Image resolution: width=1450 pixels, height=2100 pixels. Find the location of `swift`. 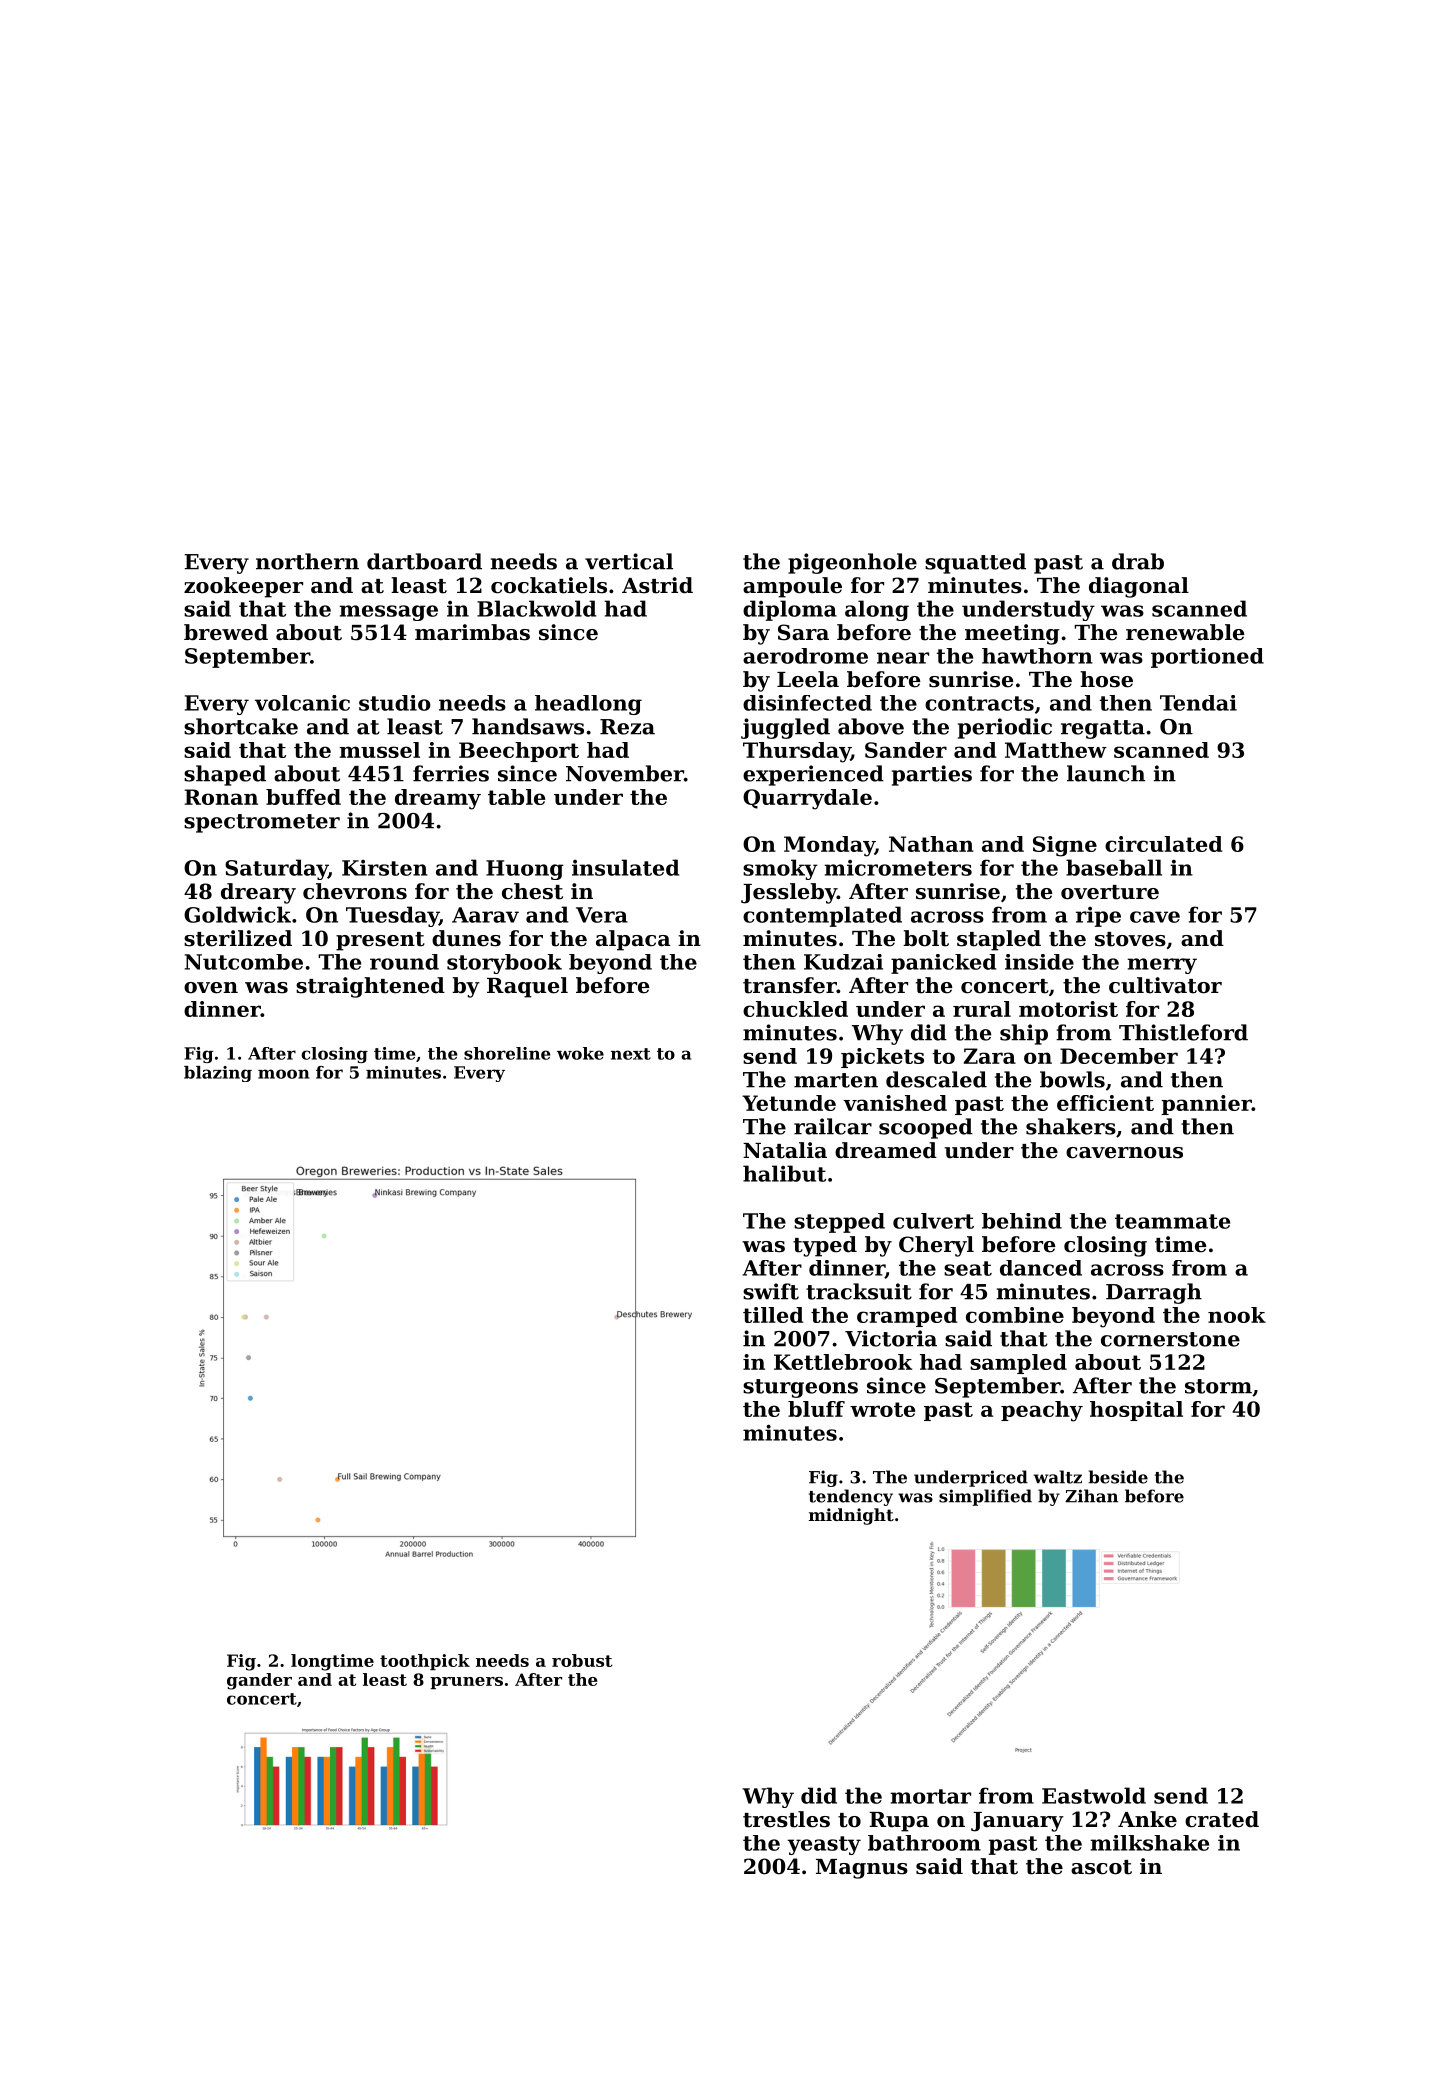

swift is located at coordinates (771, 1291).
